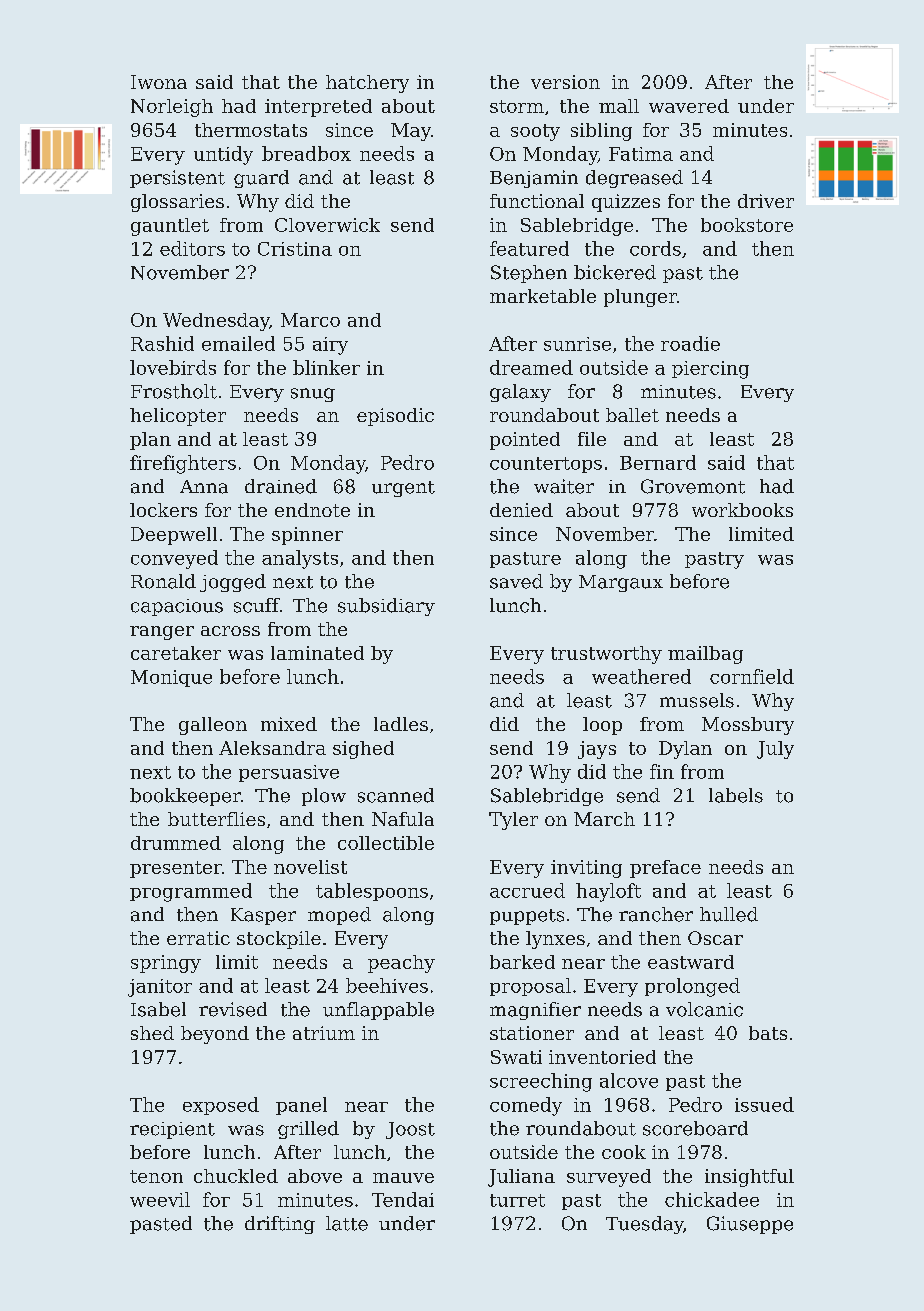 Image resolution: width=924 pixels, height=1311 pixels. What do you see at coordinates (177, 203) in the page?
I see `glossaries` at bounding box center [177, 203].
